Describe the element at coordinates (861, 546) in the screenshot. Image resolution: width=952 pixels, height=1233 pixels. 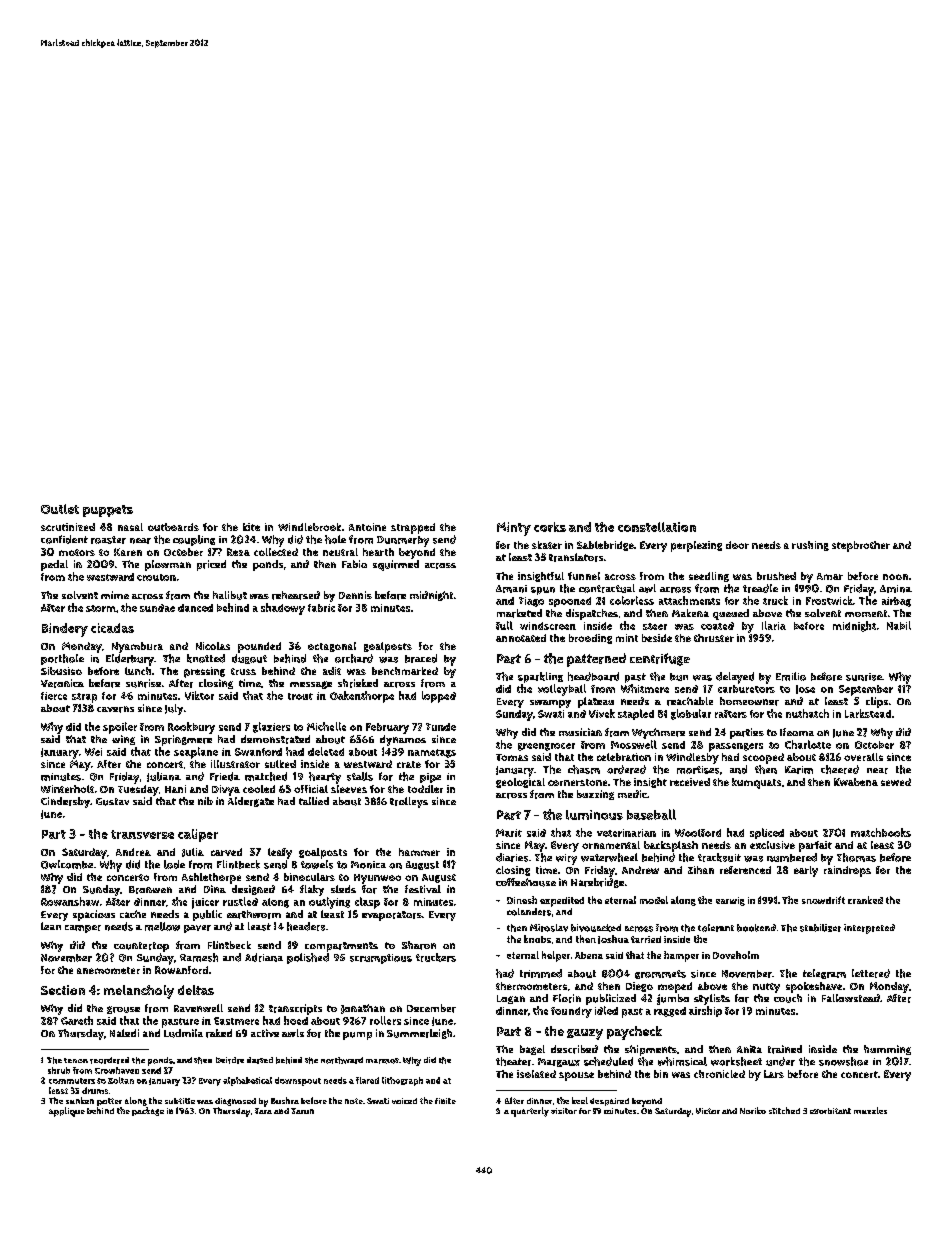
I see `stepbrother` at that location.
